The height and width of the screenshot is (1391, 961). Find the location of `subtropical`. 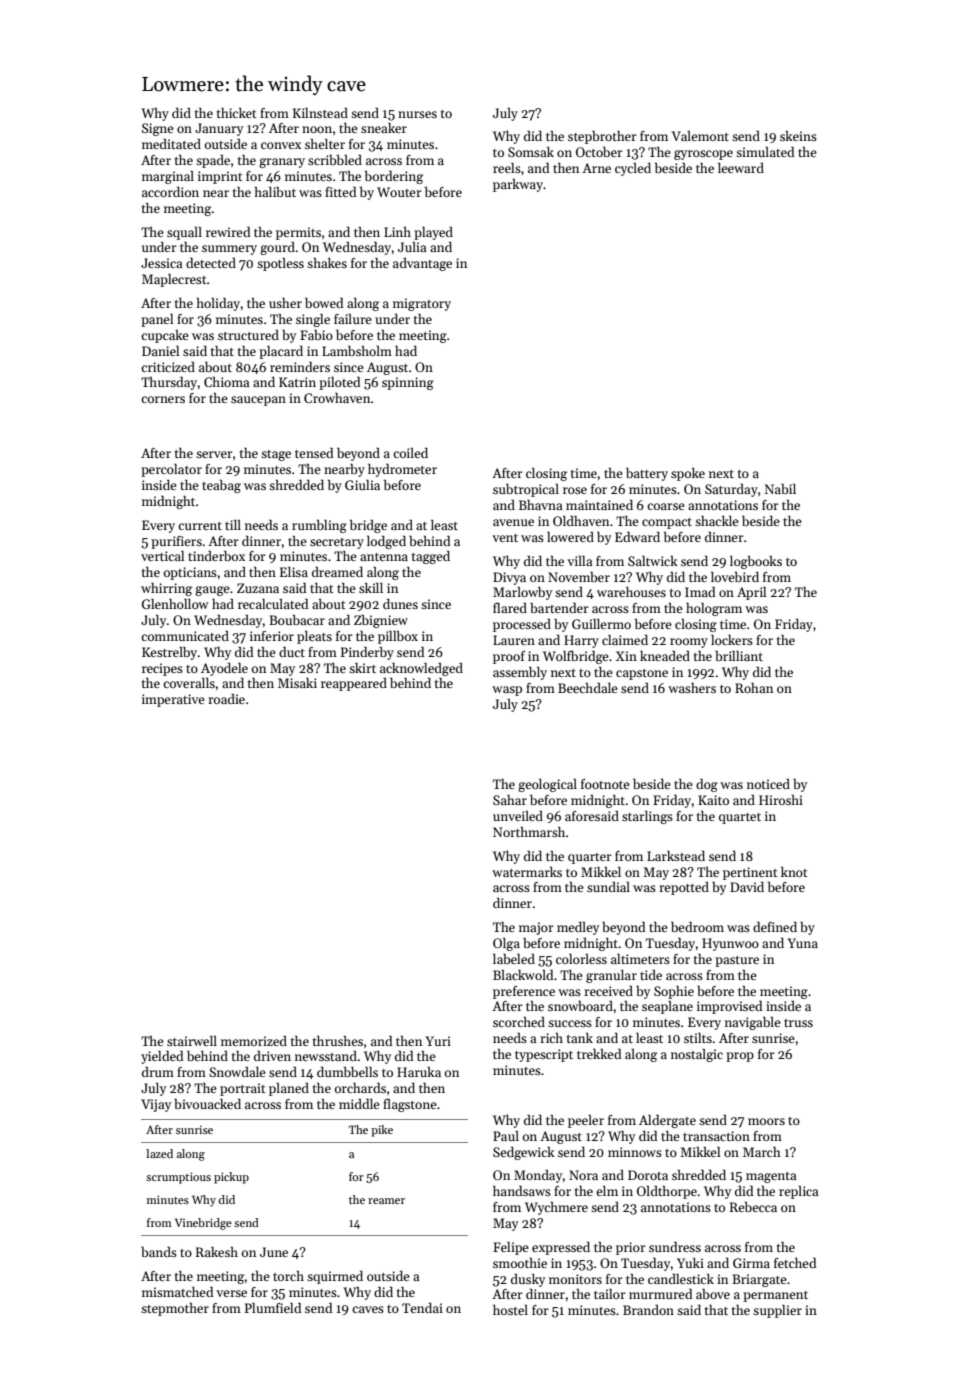

subtropical is located at coordinates (526, 490).
